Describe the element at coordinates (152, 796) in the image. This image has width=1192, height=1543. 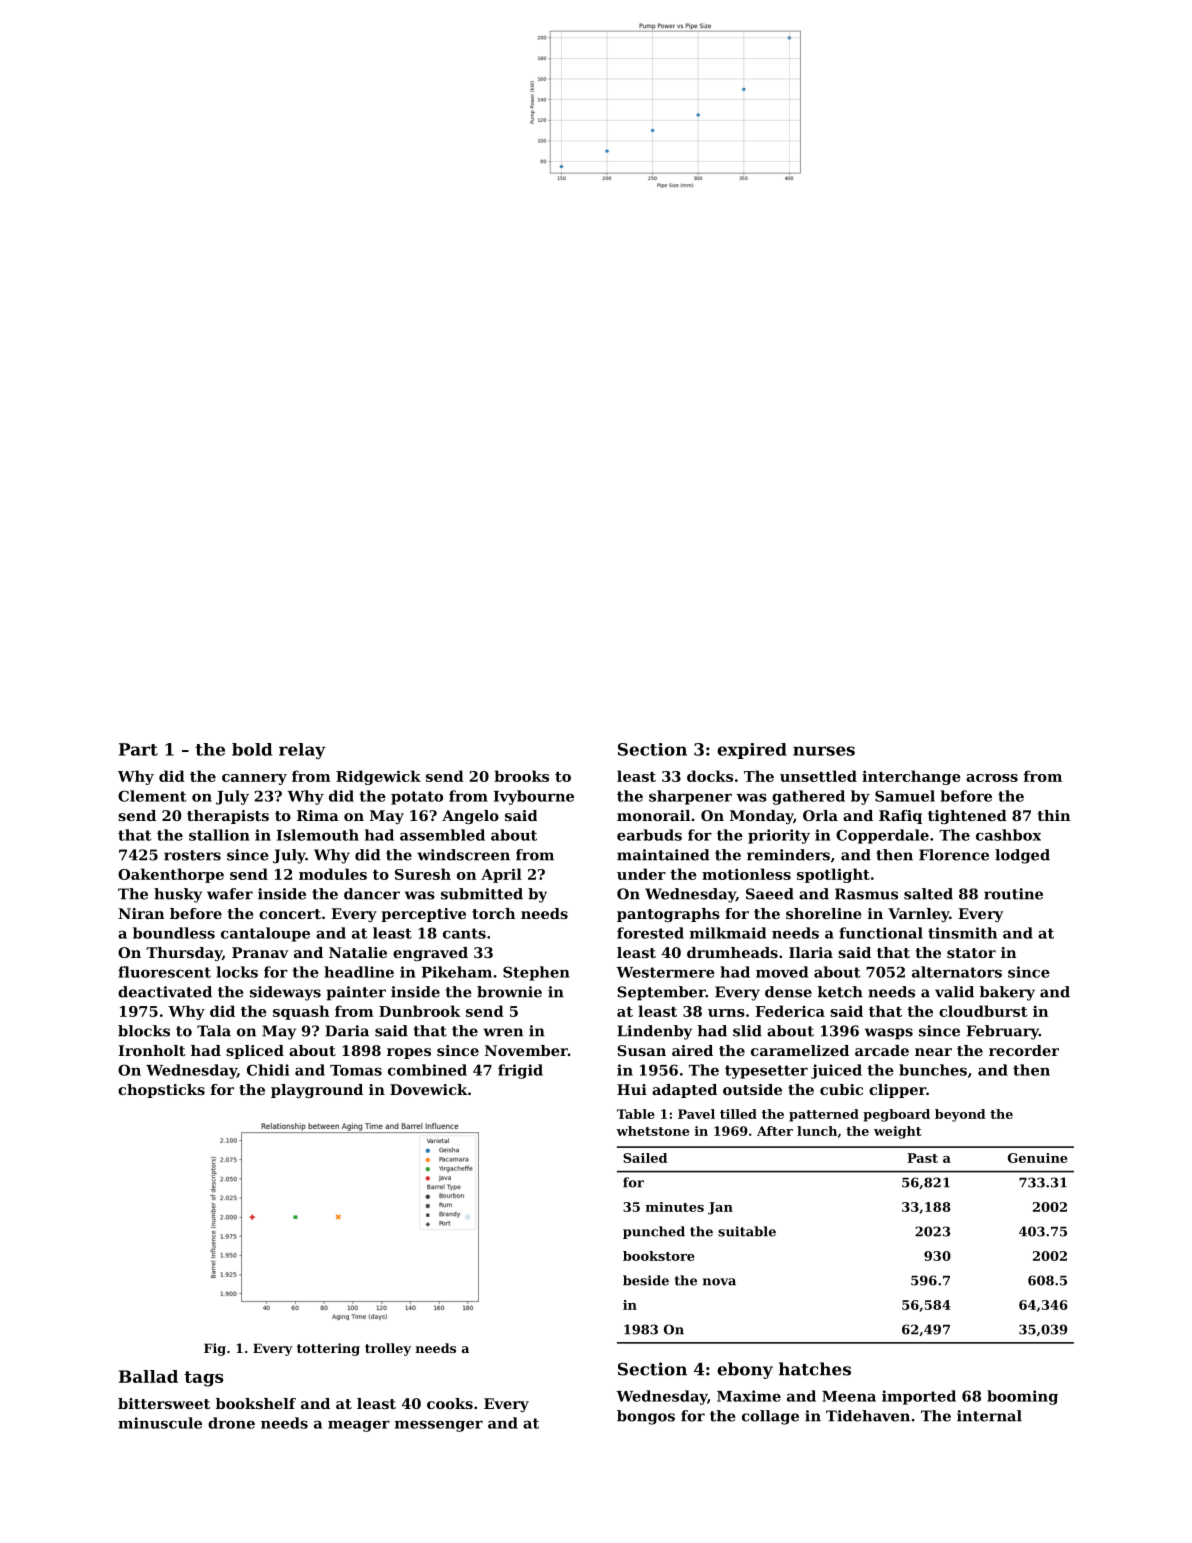
I see `Clement` at that location.
